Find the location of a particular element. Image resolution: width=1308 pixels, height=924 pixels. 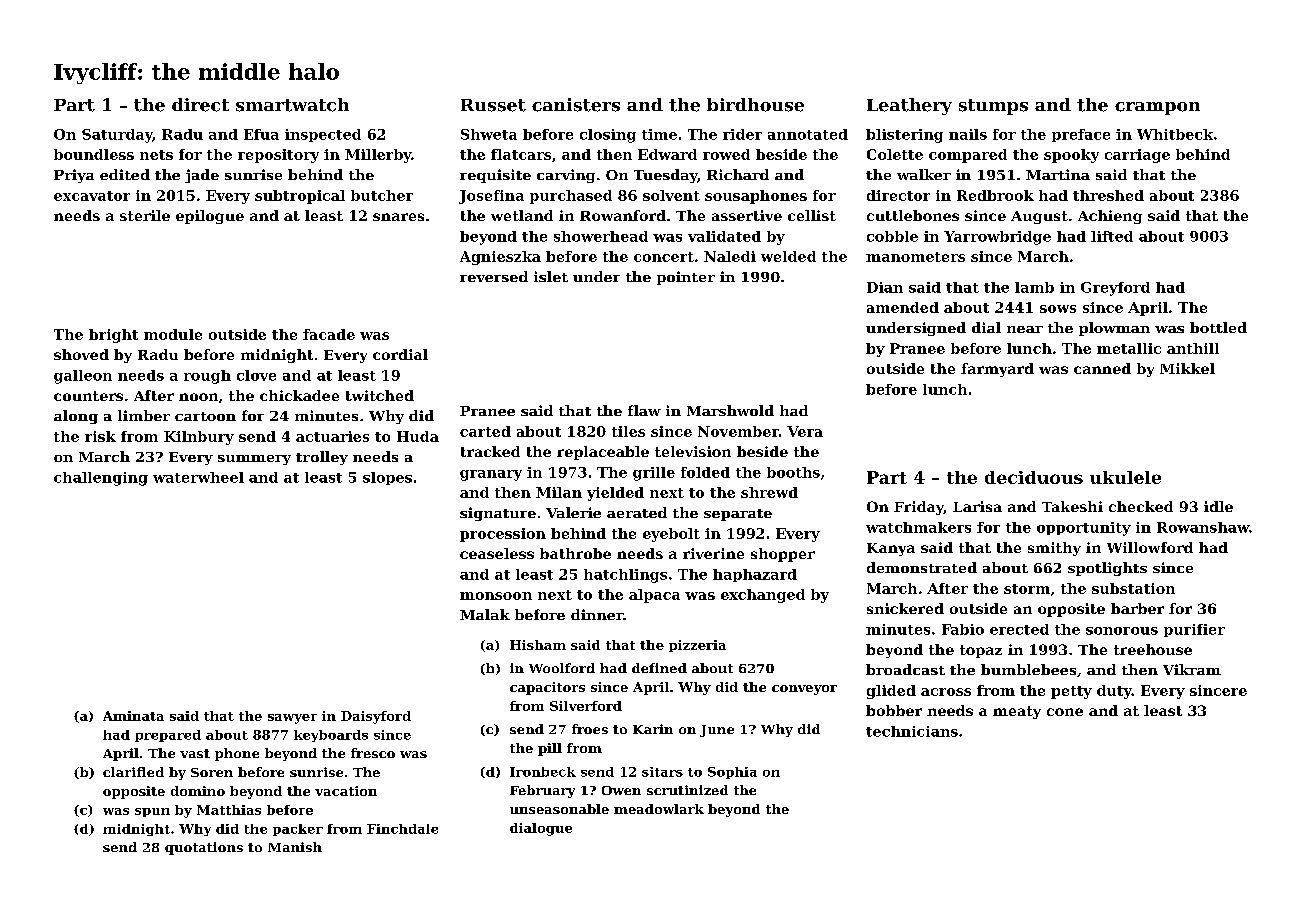

Saturday is located at coordinates (117, 136).
